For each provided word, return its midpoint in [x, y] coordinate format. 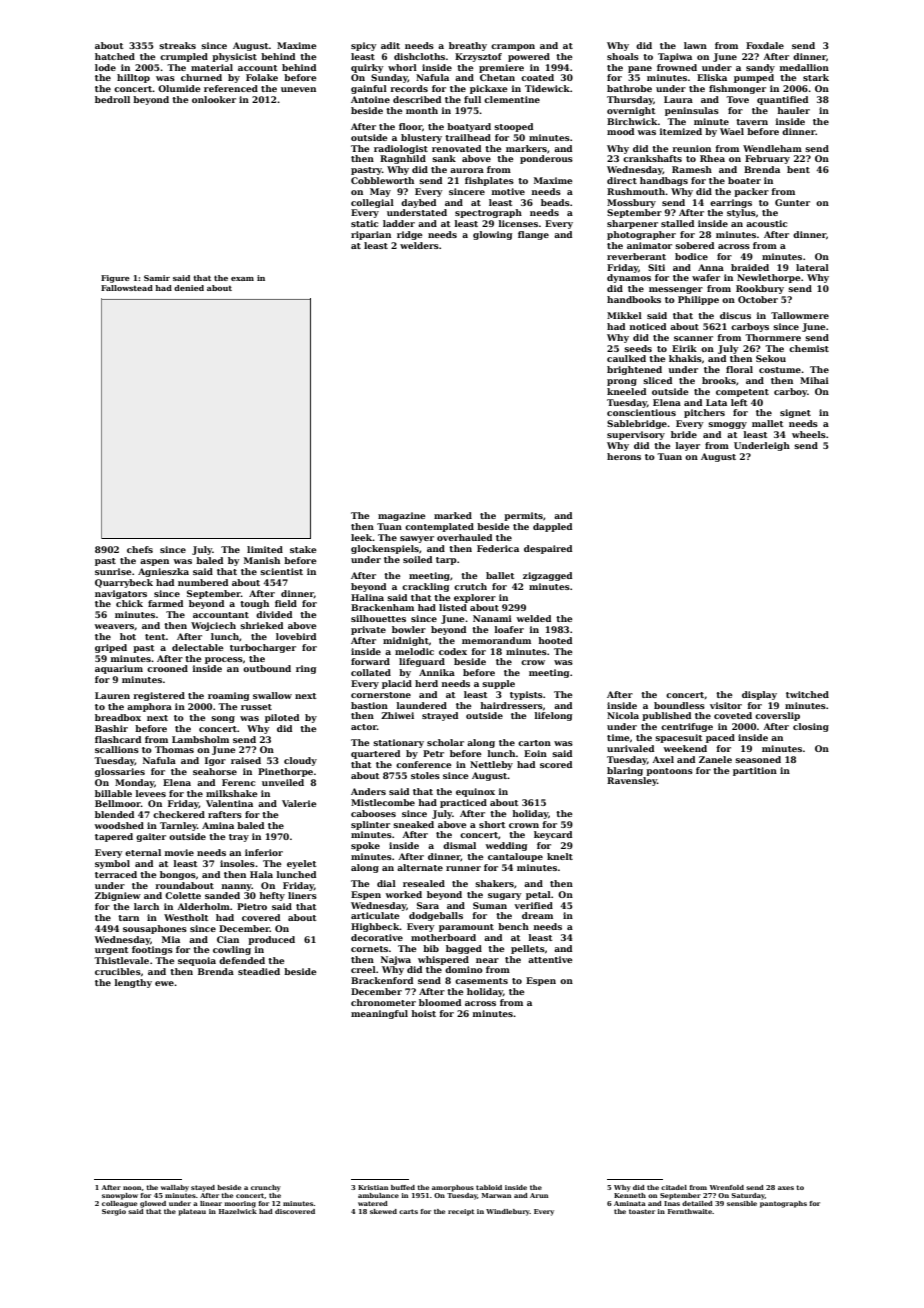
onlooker [214, 99]
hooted [555, 640]
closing [811, 727]
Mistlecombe [383, 802]
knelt [560, 856]
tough [254, 604]
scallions [117, 749]
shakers [494, 883]
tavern [752, 122]
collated [371, 672]
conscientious [641, 412]
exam [242, 279]
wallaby [175, 1188]
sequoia [197, 961]
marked [453, 515]
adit [390, 45]
